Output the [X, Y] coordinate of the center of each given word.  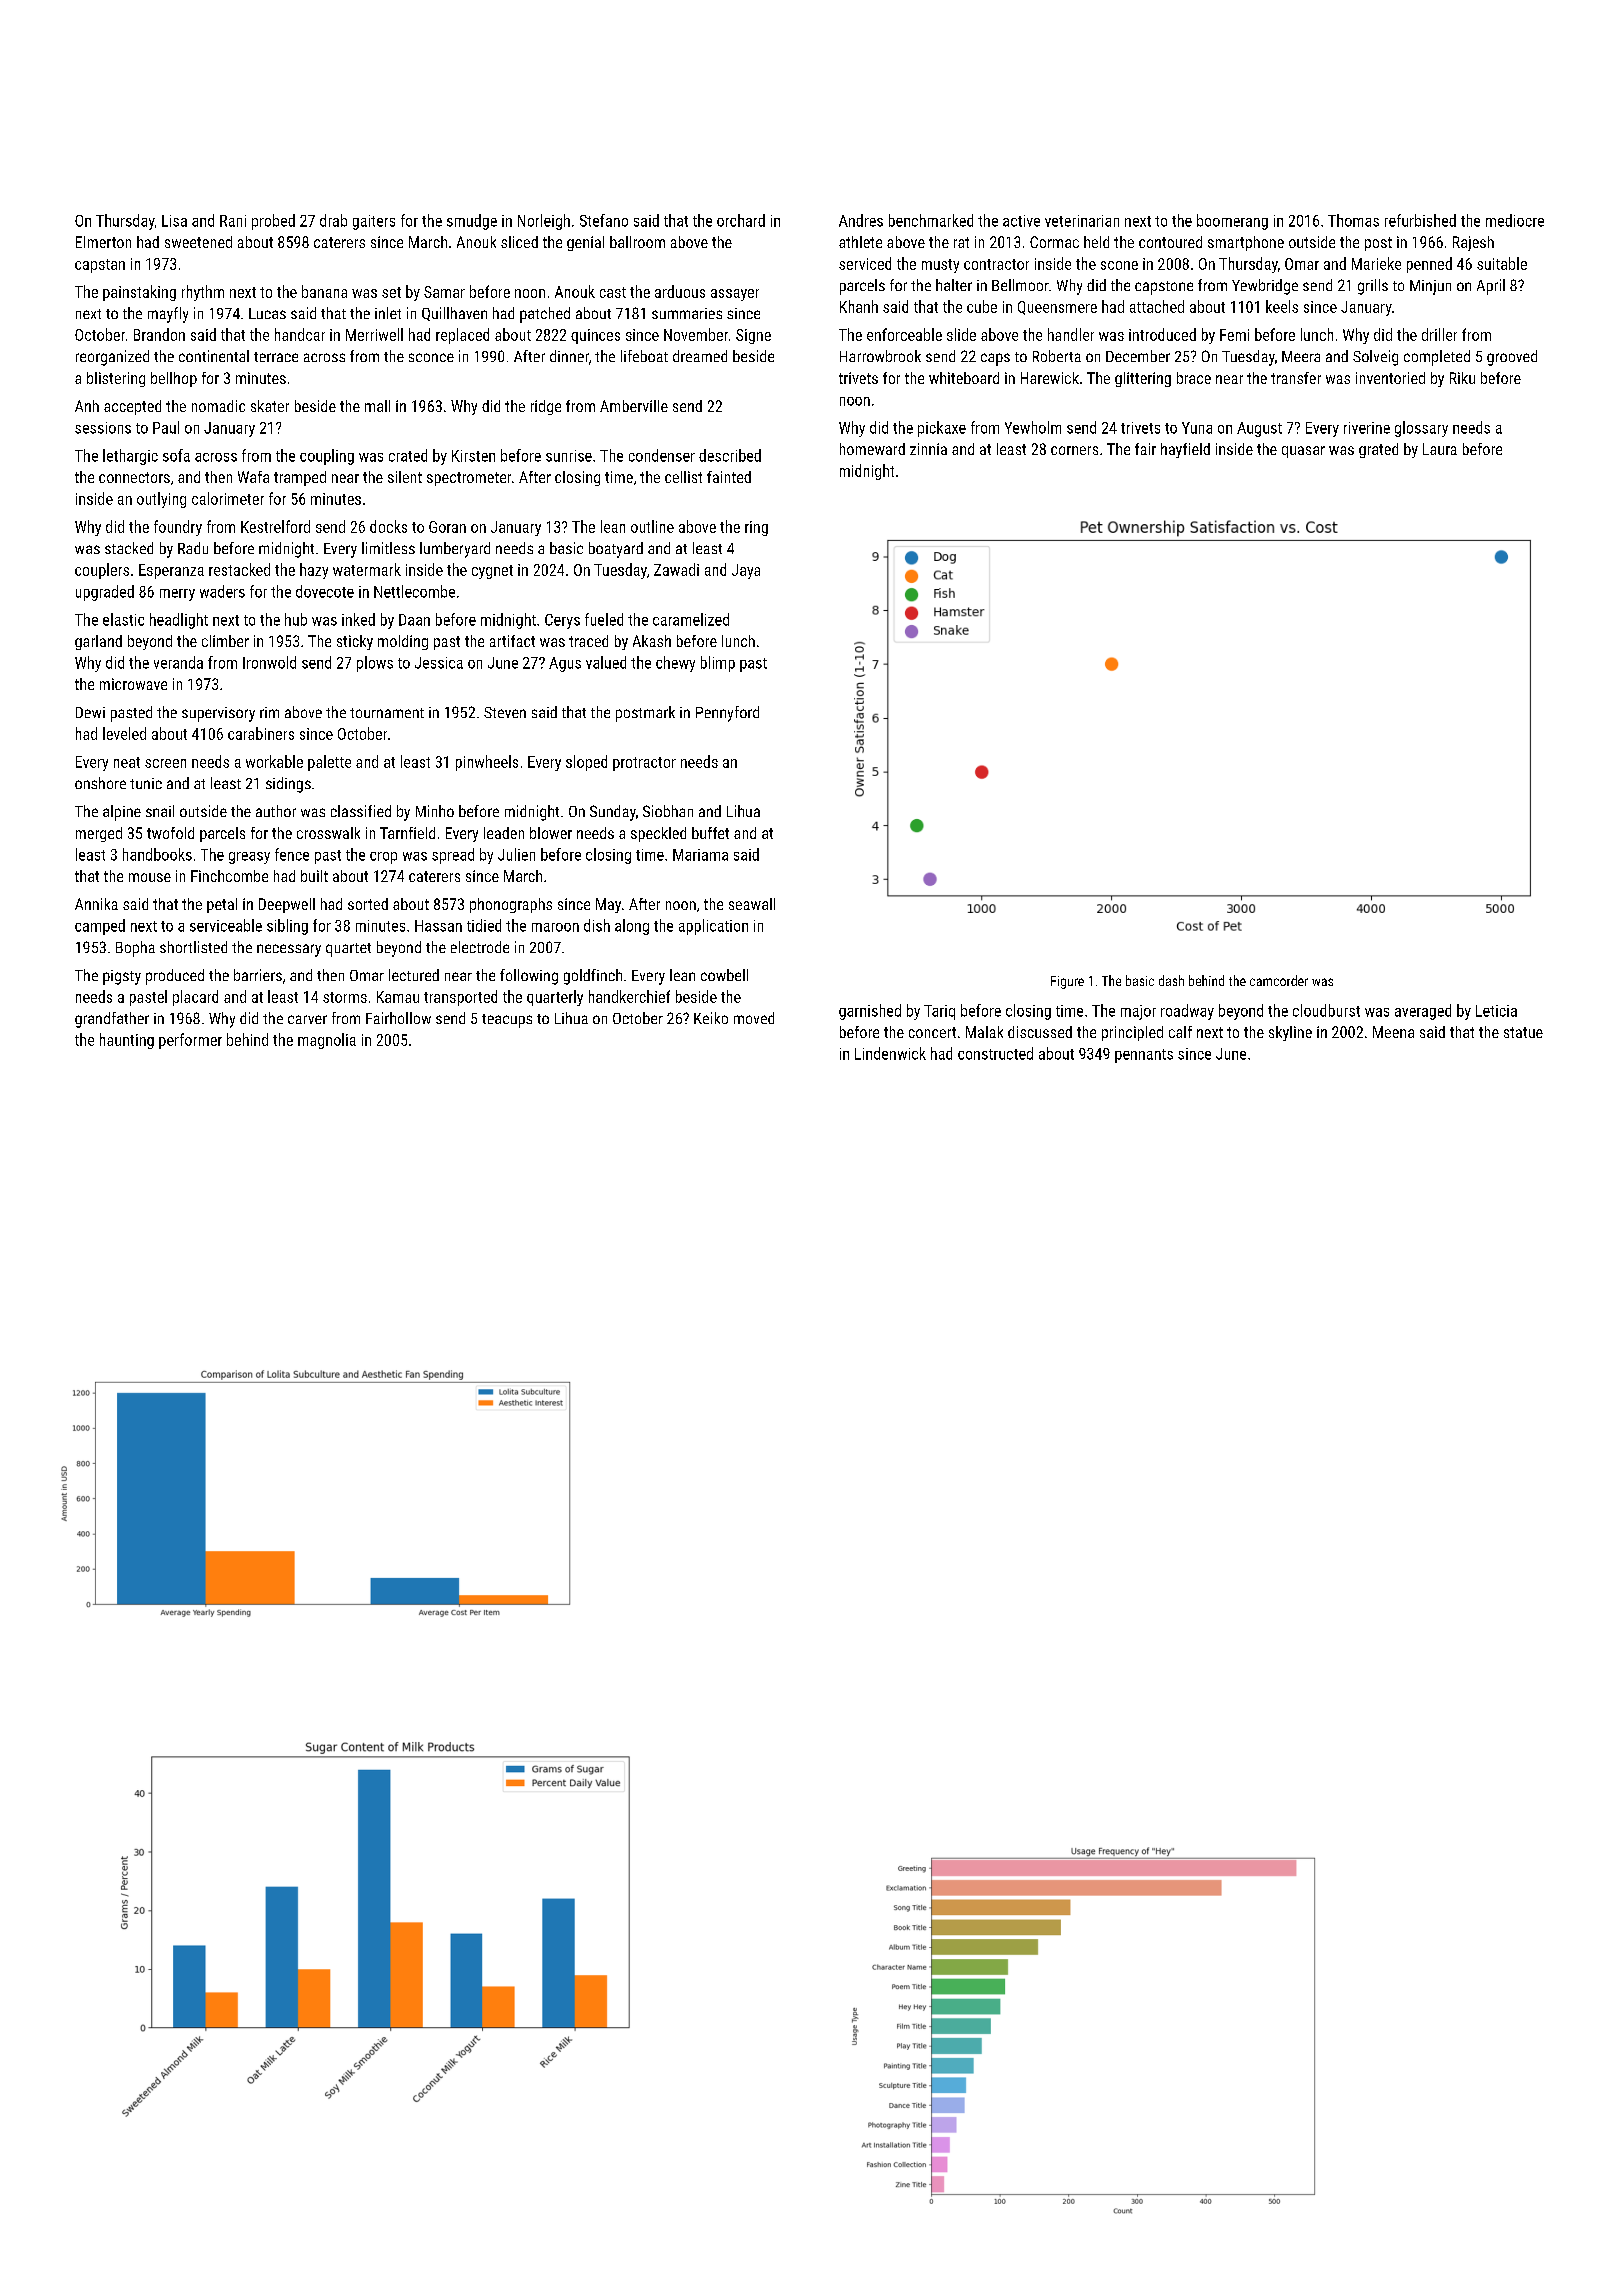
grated [1378, 450]
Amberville [634, 406]
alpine [122, 813]
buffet [710, 833]
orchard [741, 220]
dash [1171, 980]
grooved [1512, 358]
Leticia [1496, 1011]
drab [333, 220]
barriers [258, 975]
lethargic [130, 457]
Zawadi [676, 569]
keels [1282, 306]
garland [98, 642]
